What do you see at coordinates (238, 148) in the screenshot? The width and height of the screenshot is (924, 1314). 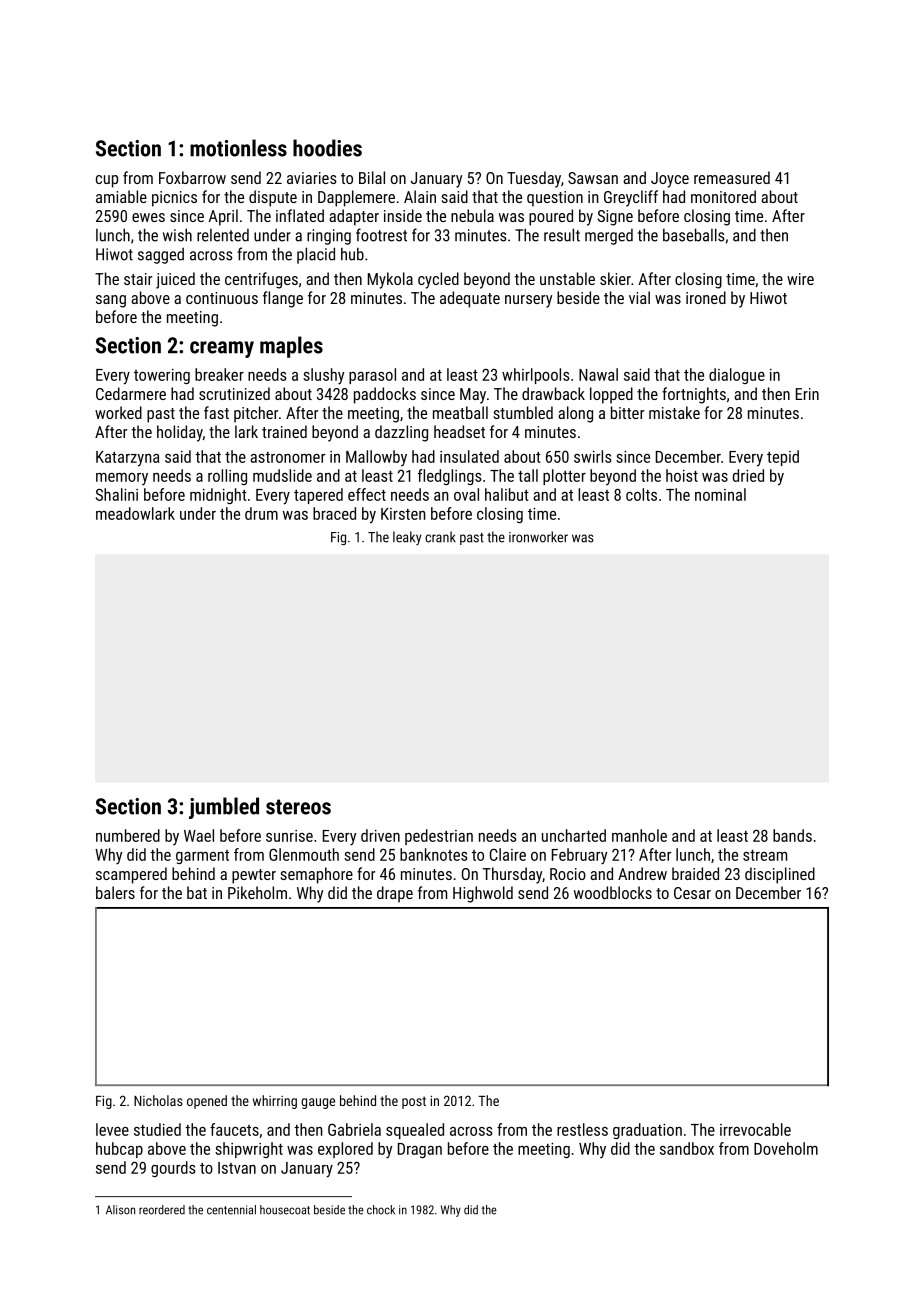 I see `motionless` at bounding box center [238, 148].
